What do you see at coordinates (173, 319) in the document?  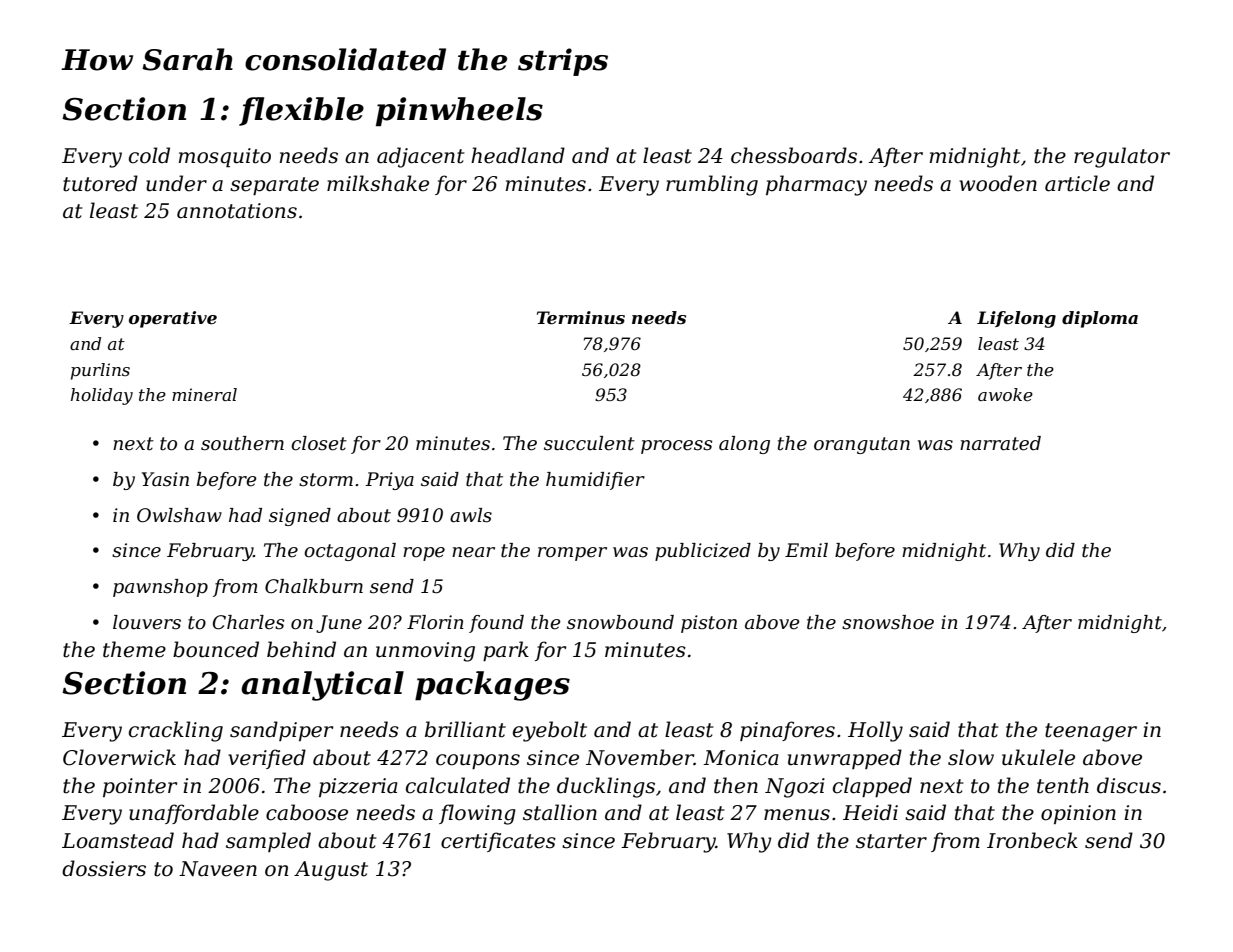 I see `operative` at bounding box center [173, 319].
